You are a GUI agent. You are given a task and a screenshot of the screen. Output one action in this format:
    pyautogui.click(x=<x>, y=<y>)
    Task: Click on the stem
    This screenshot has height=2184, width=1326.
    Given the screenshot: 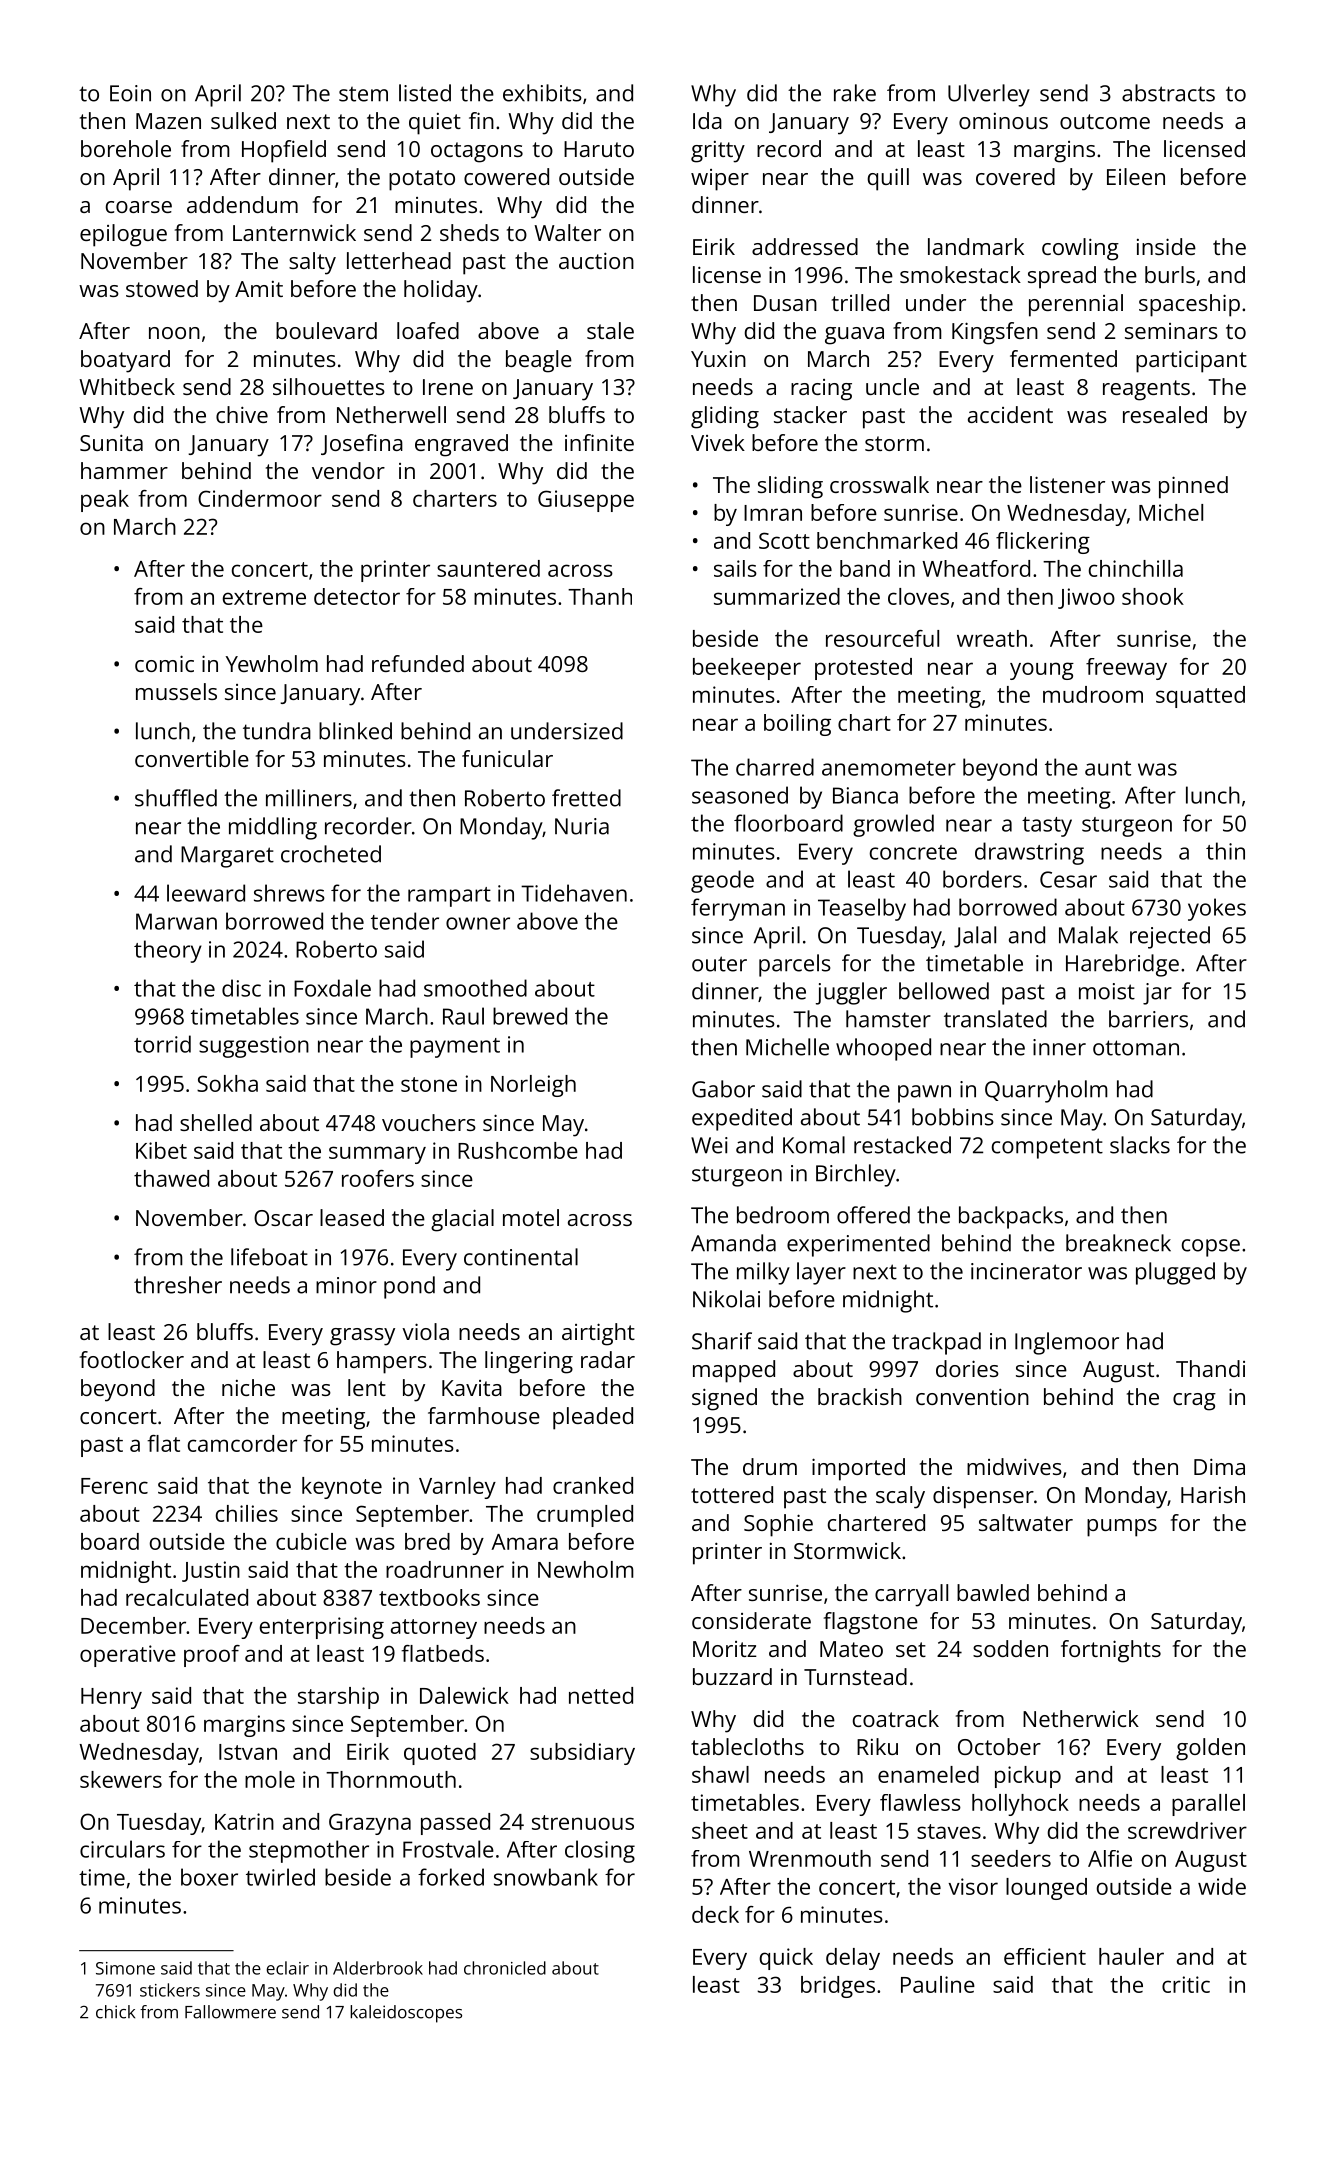 What is the action you would take?
    pyautogui.click(x=363, y=94)
